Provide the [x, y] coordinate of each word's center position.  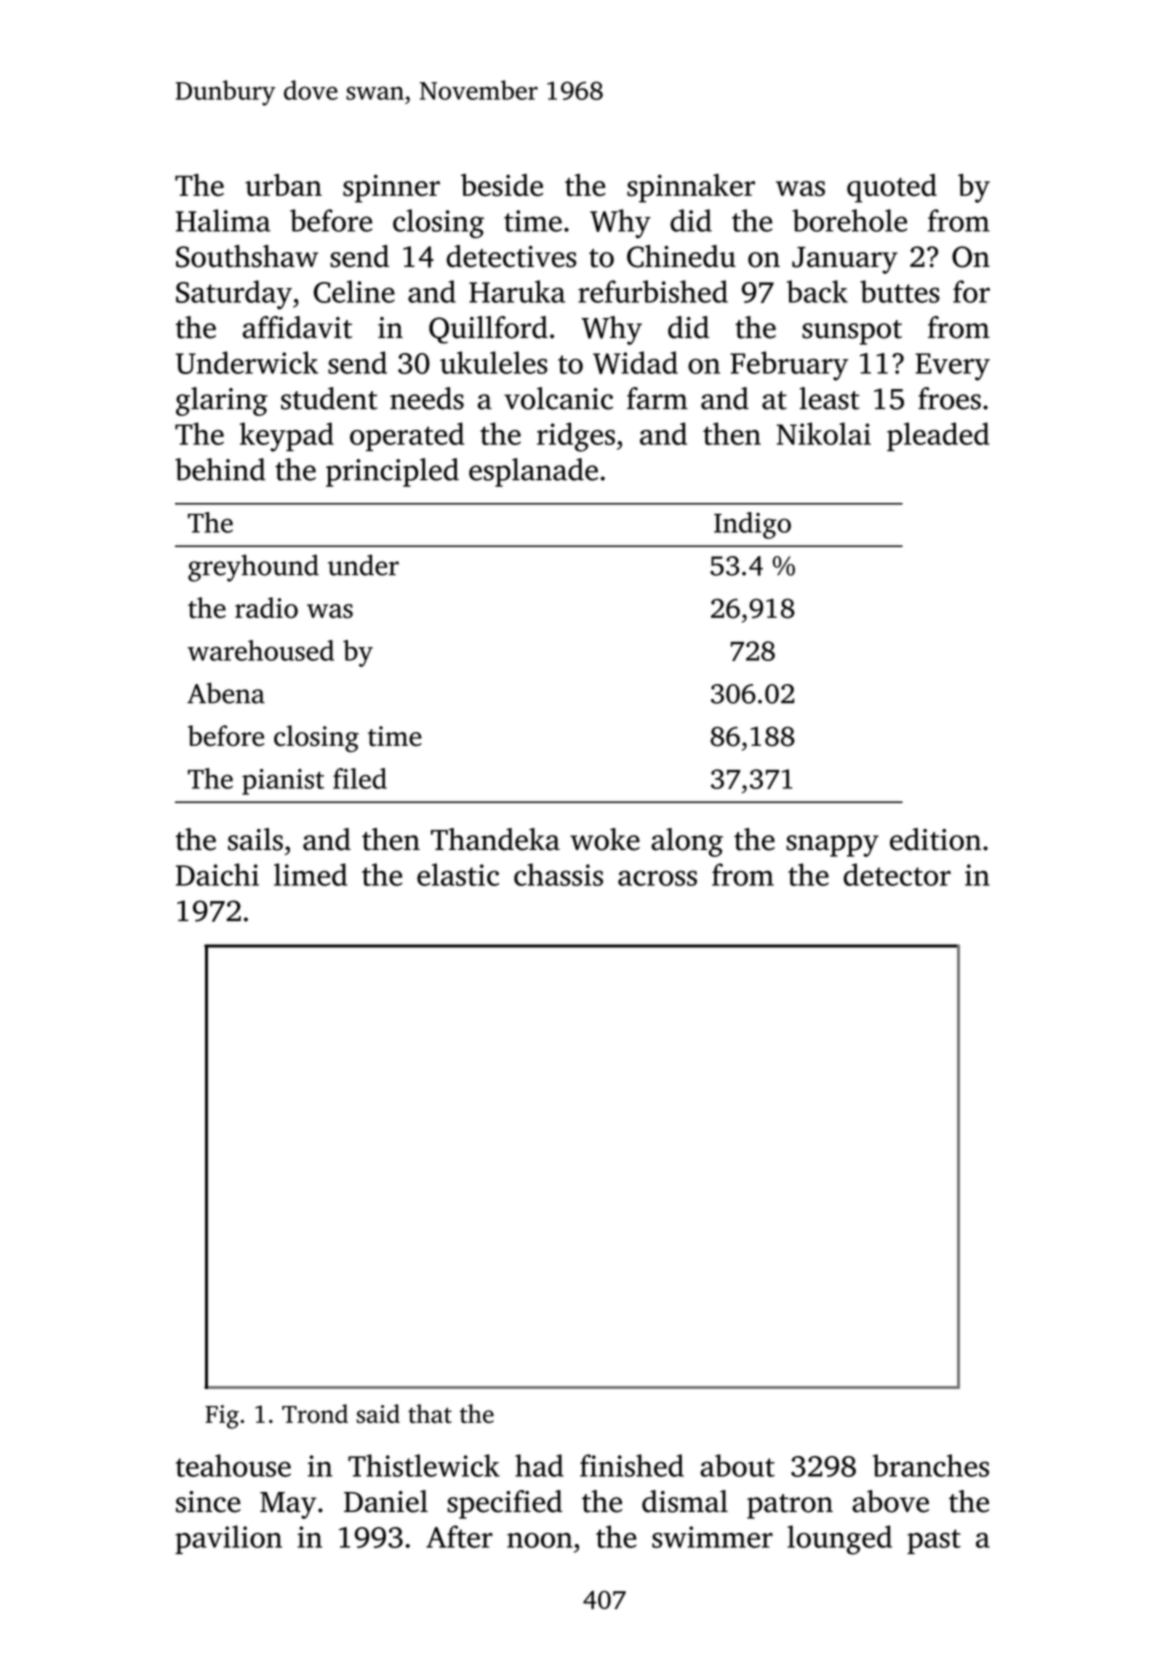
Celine [354, 291]
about [737, 1465]
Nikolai [823, 433]
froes [949, 398]
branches [931, 1465]
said [378, 1413]
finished [632, 1465]
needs [427, 398]
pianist [283, 782]
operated [407, 436]
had [539, 1465]
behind [220, 469]
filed [360, 778]
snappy [832, 846]
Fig [222, 1417]
